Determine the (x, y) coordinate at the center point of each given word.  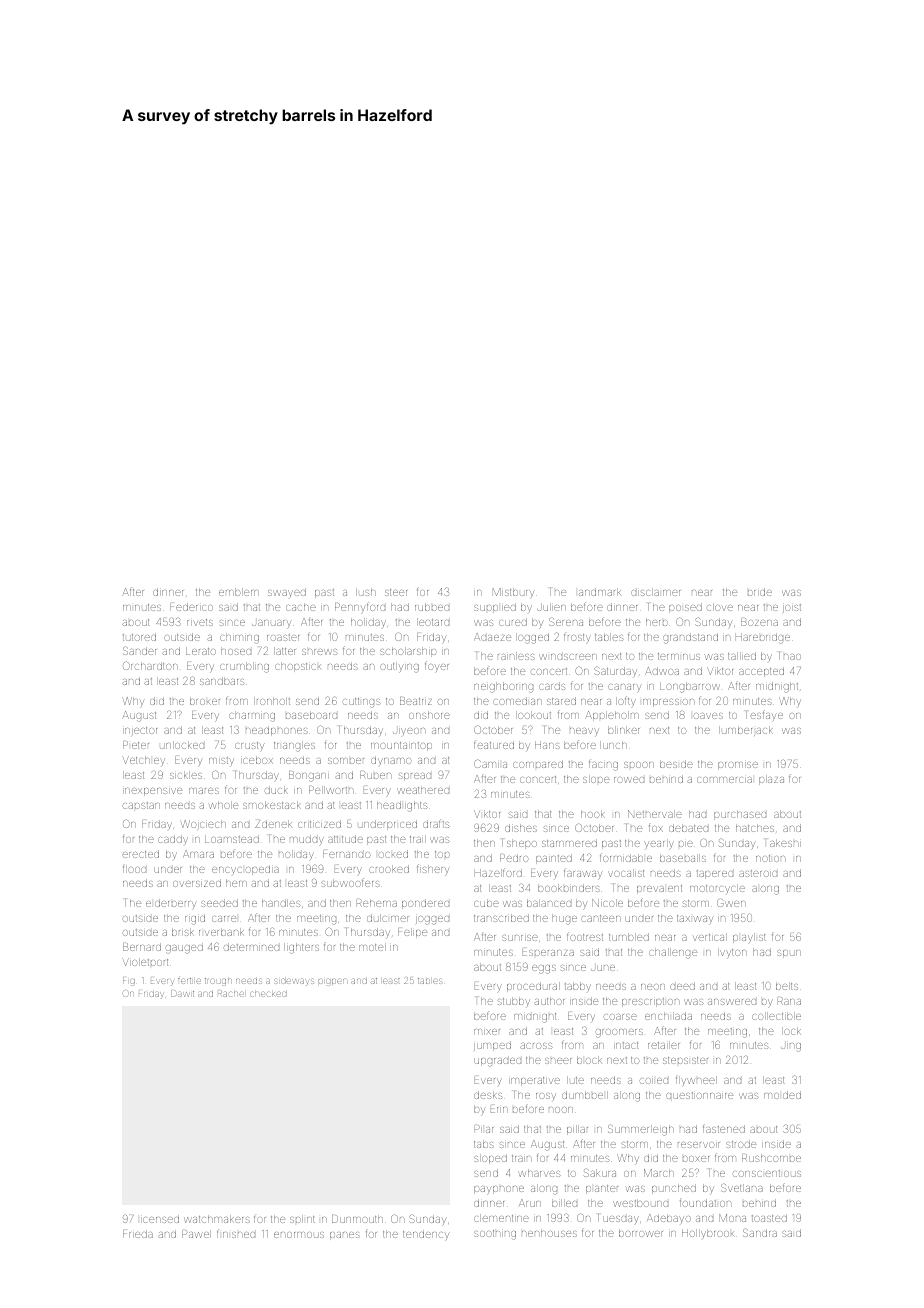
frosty (577, 638)
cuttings (362, 703)
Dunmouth (357, 1219)
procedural (533, 987)
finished (236, 1234)
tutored (139, 637)
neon (653, 987)
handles (281, 903)
